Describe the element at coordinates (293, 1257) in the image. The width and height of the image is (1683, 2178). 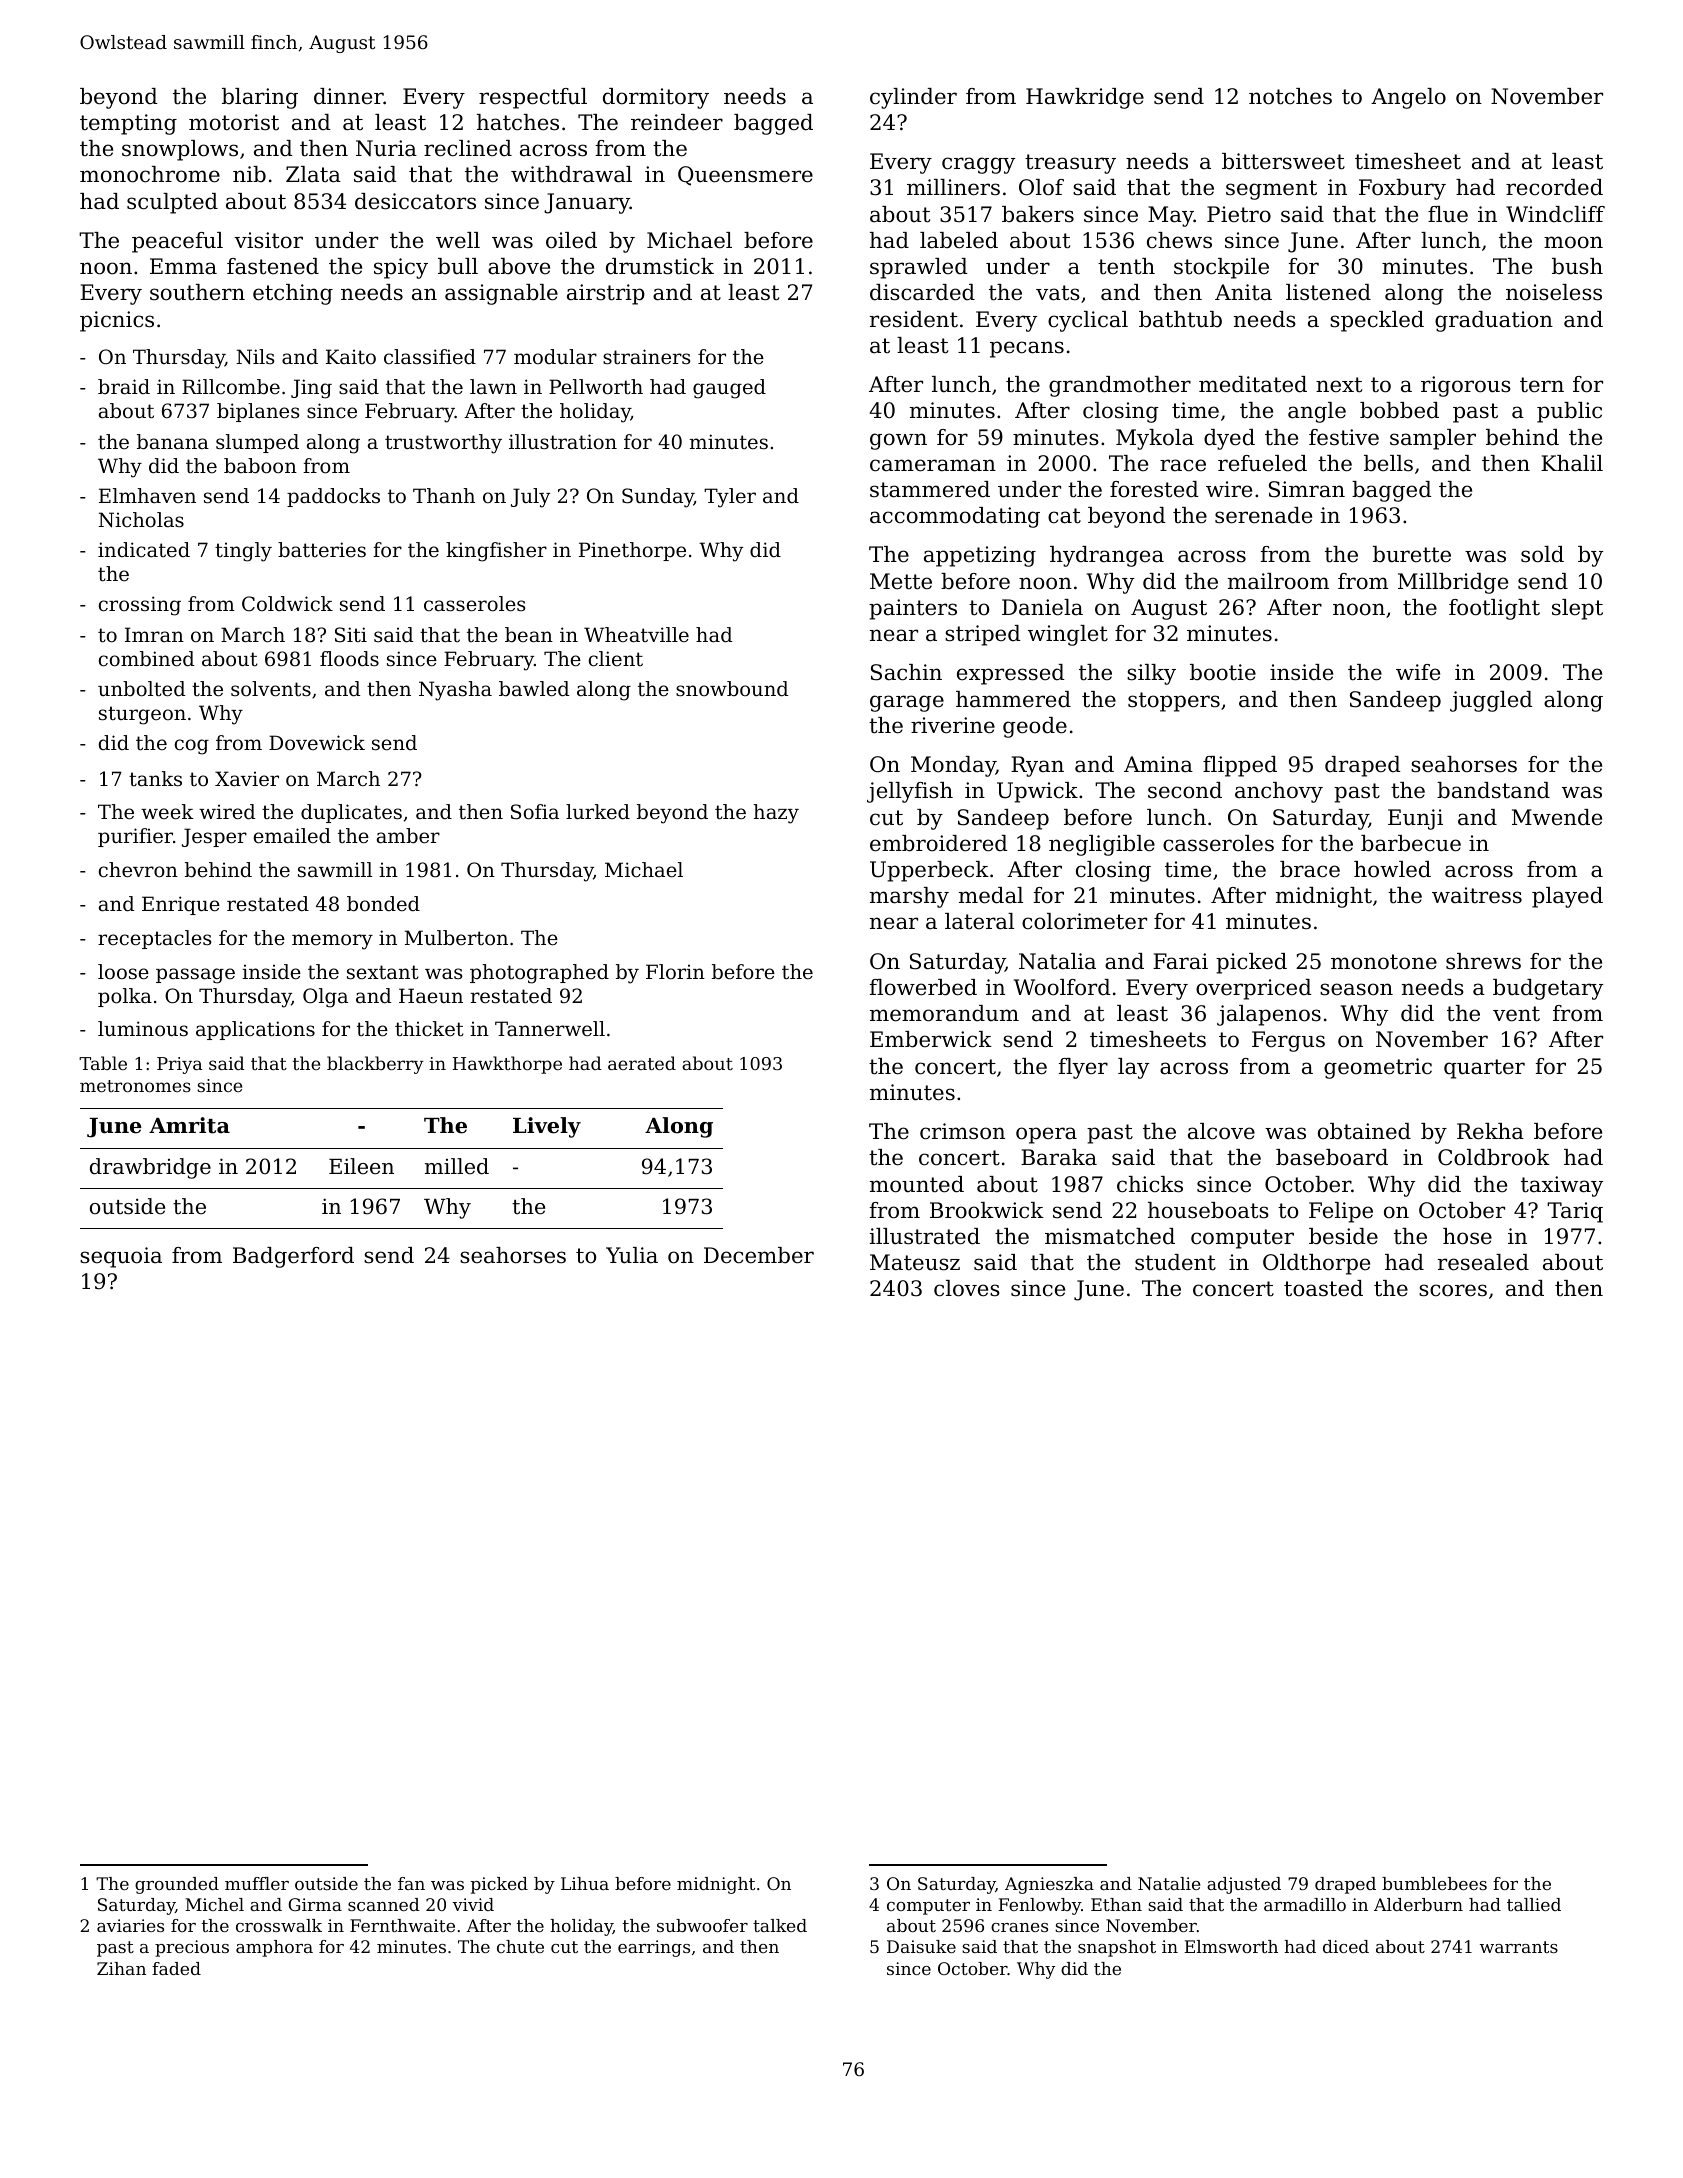
I see `Badgerford` at that location.
